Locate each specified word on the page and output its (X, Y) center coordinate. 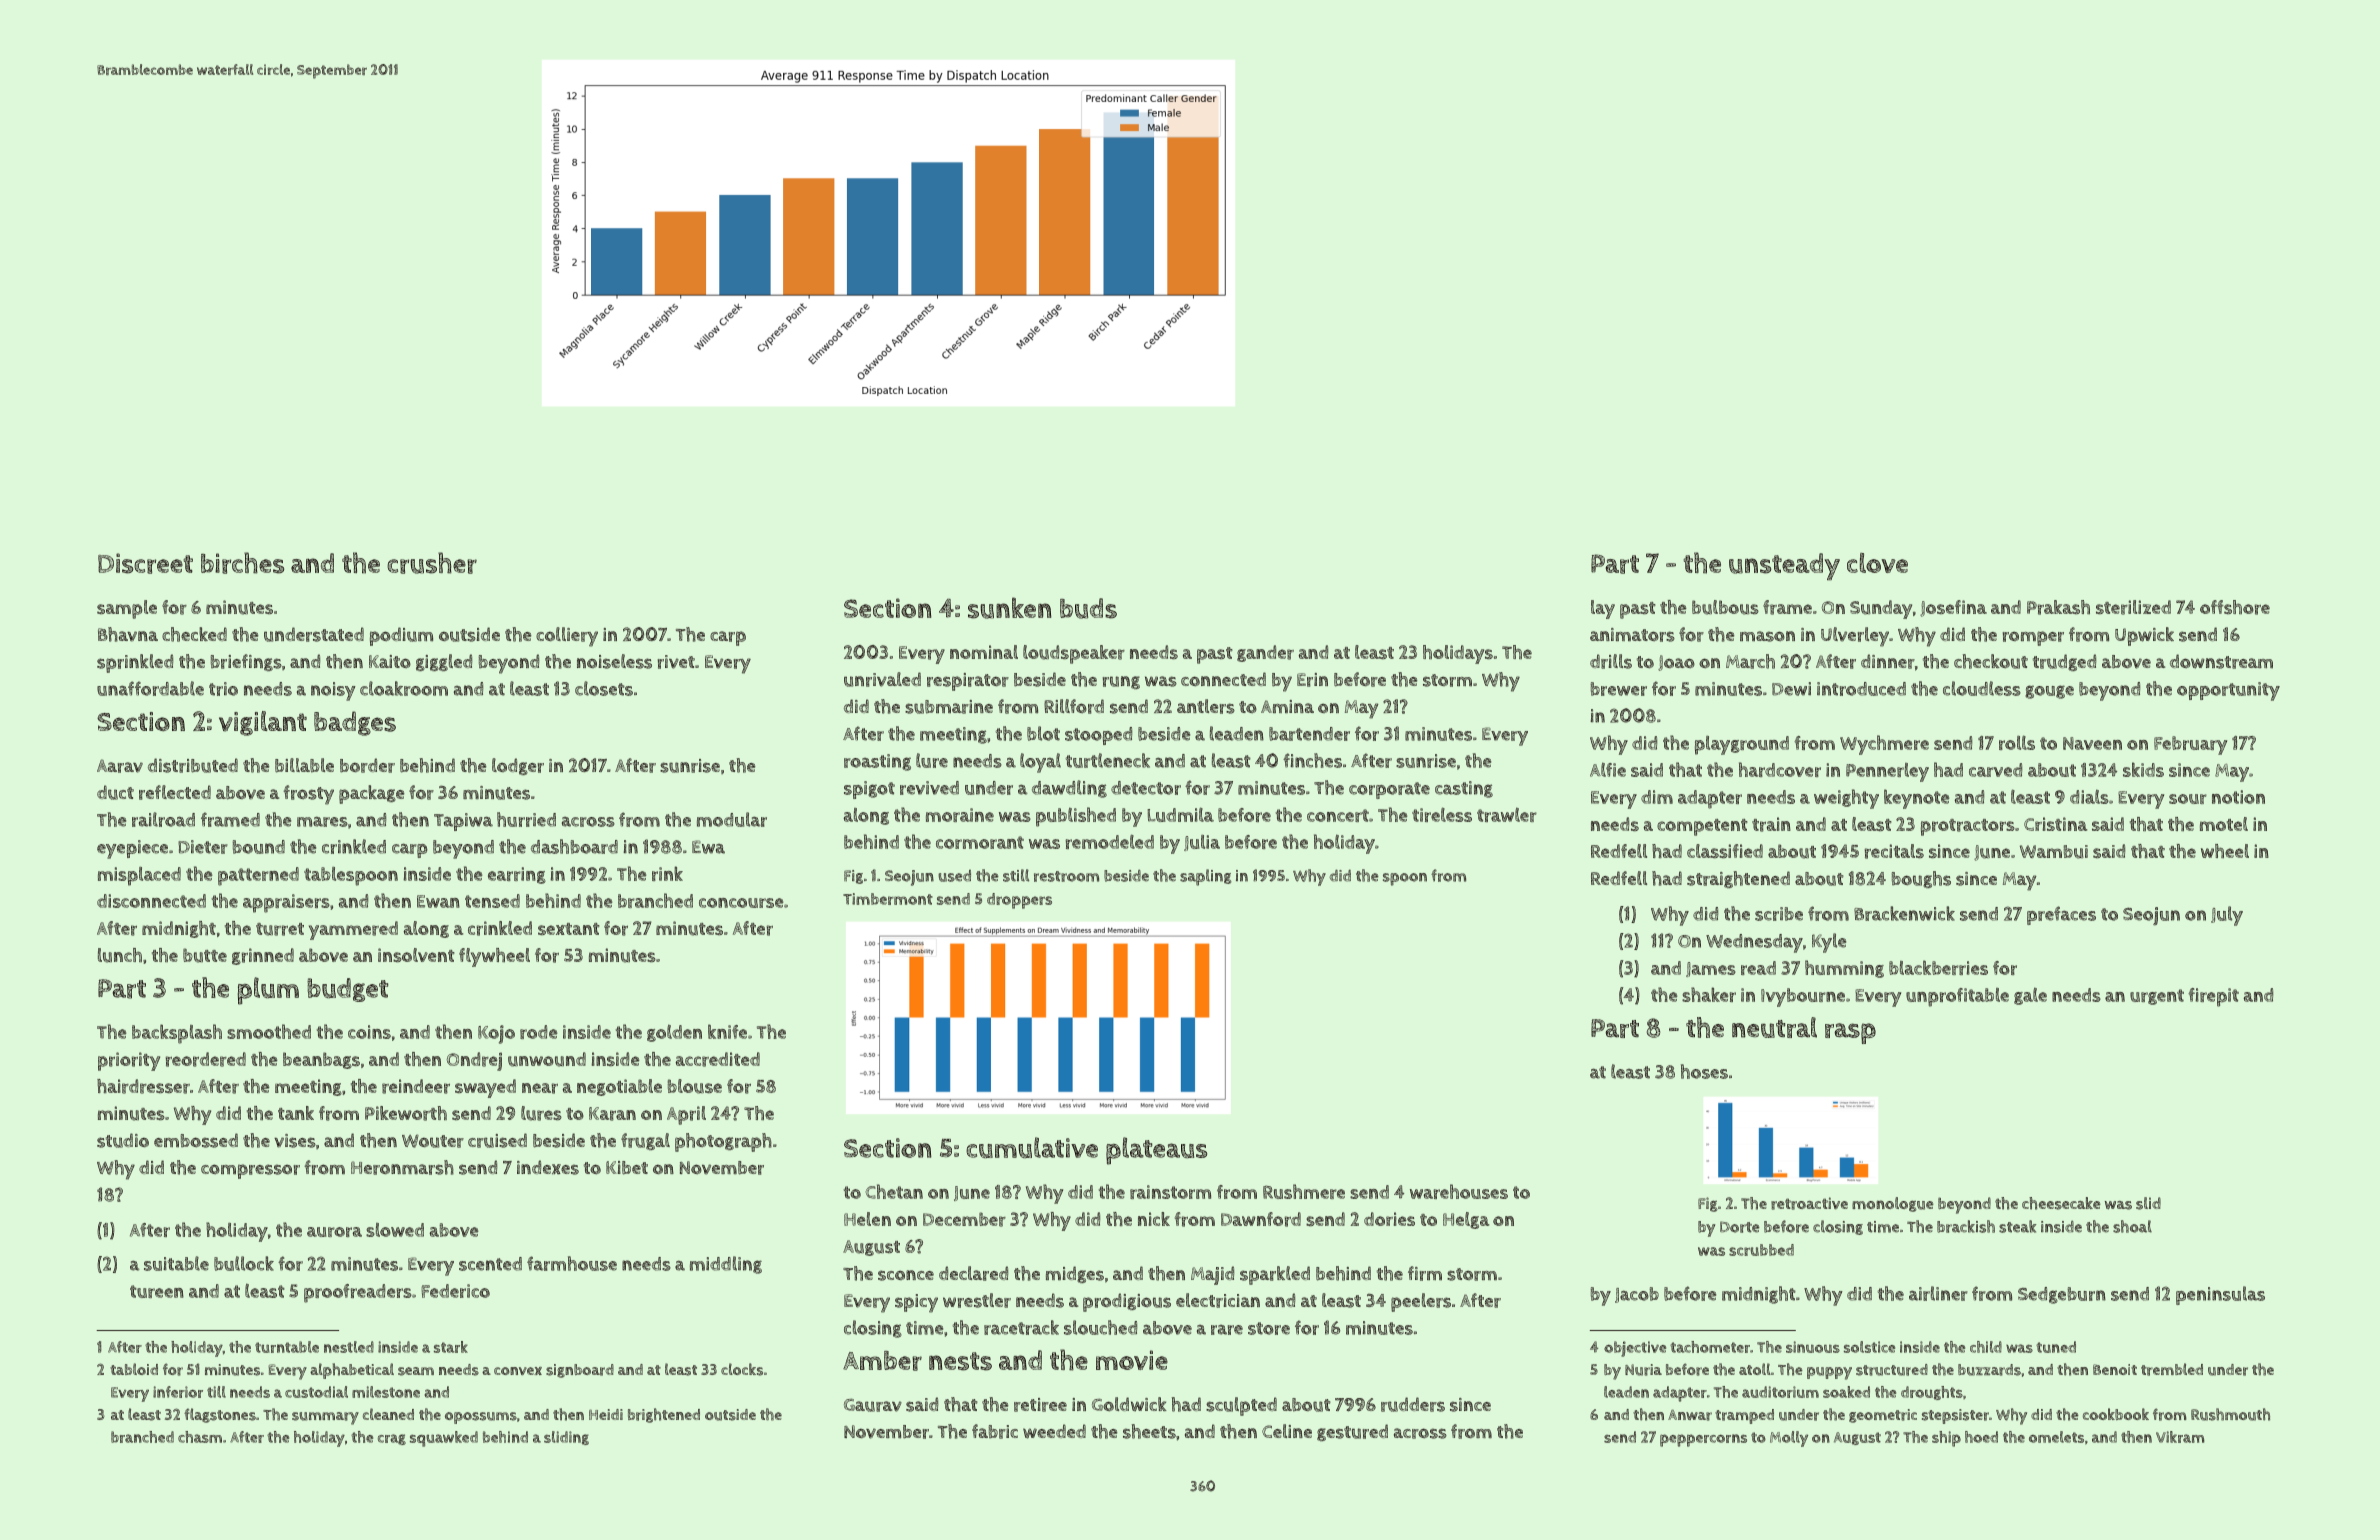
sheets (1149, 1431)
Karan (612, 1114)
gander (1265, 653)
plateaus (1156, 1151)
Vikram (2180, 1437)
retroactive (1809, 1203)
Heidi (606, 1414)
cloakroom (404, 688)
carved (1995, 770)
